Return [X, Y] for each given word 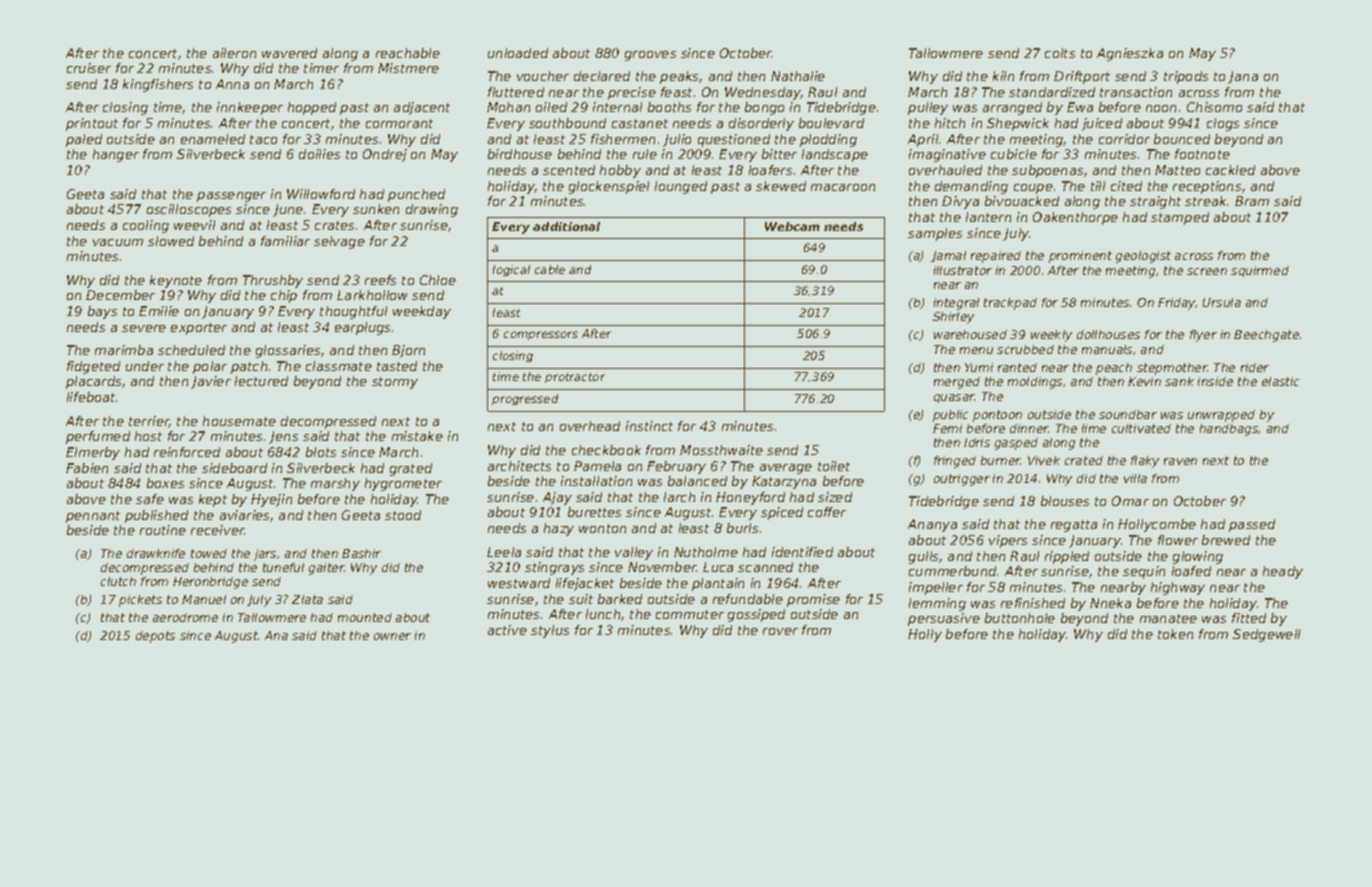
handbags [1229, 430]
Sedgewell [1266, 635]
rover [780, 631]
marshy [335, 484]
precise [632, 93]
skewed [781, 186]
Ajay [557, 498]
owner [392, 636]
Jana [1243, 77]
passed [1252, 525]
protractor [575, 378]
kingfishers [158, 85]
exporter [199, 329]
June [288, 210]
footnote [1202, 154]
